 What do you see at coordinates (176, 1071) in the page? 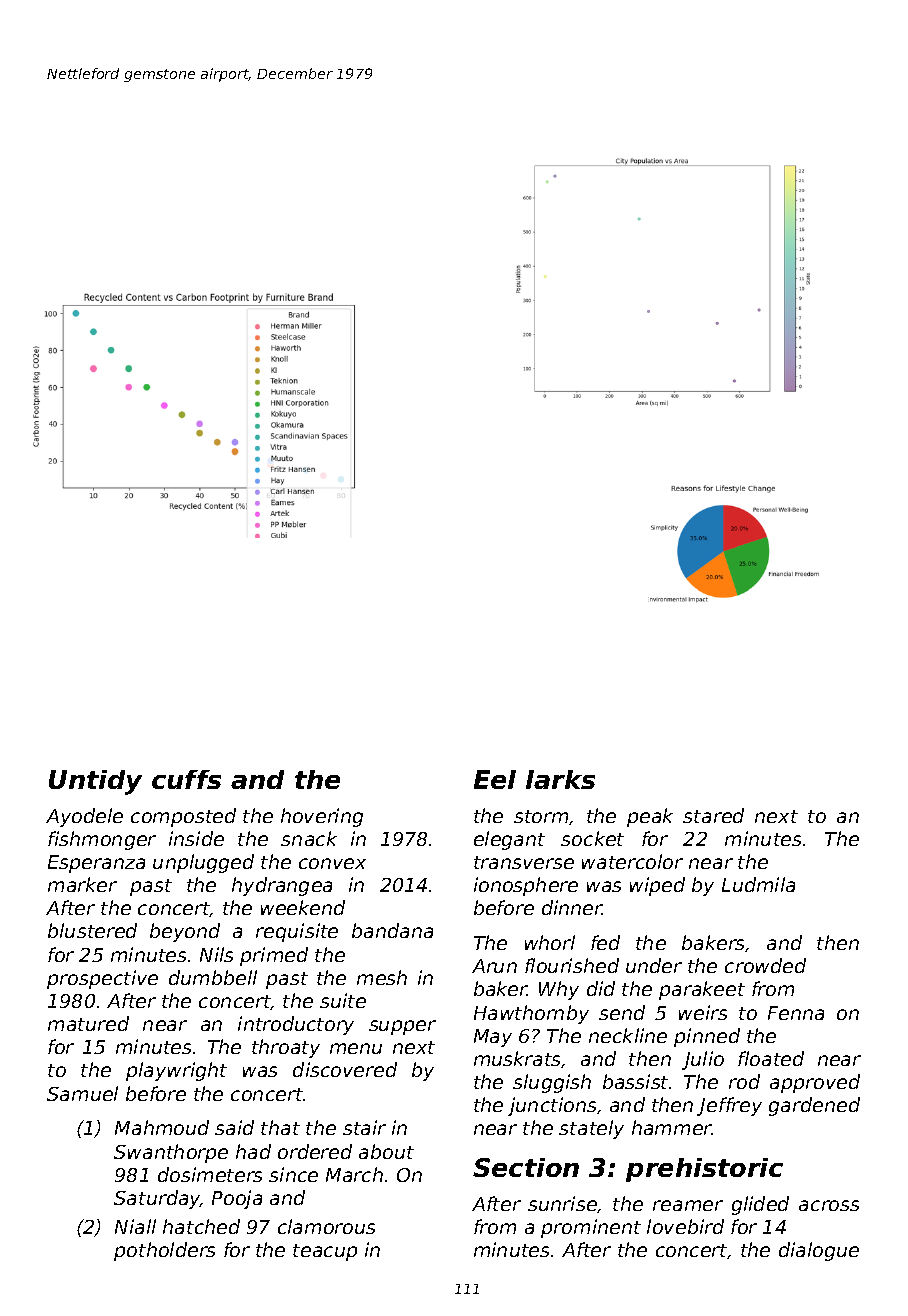
I see `playwright` at bounding box center [176, 1071].
